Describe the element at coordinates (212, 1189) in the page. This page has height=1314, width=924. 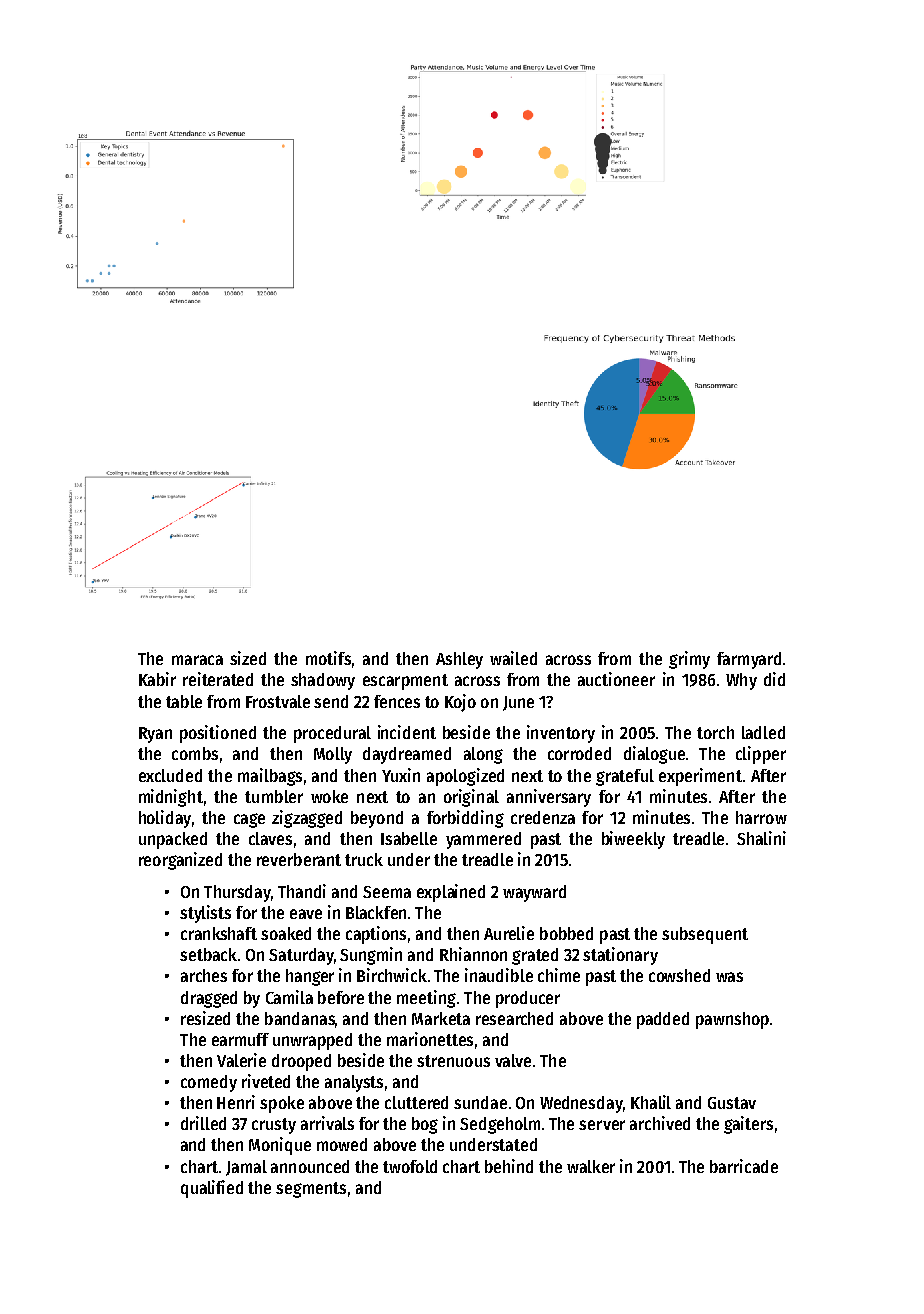
I see `qualified` at that location.
